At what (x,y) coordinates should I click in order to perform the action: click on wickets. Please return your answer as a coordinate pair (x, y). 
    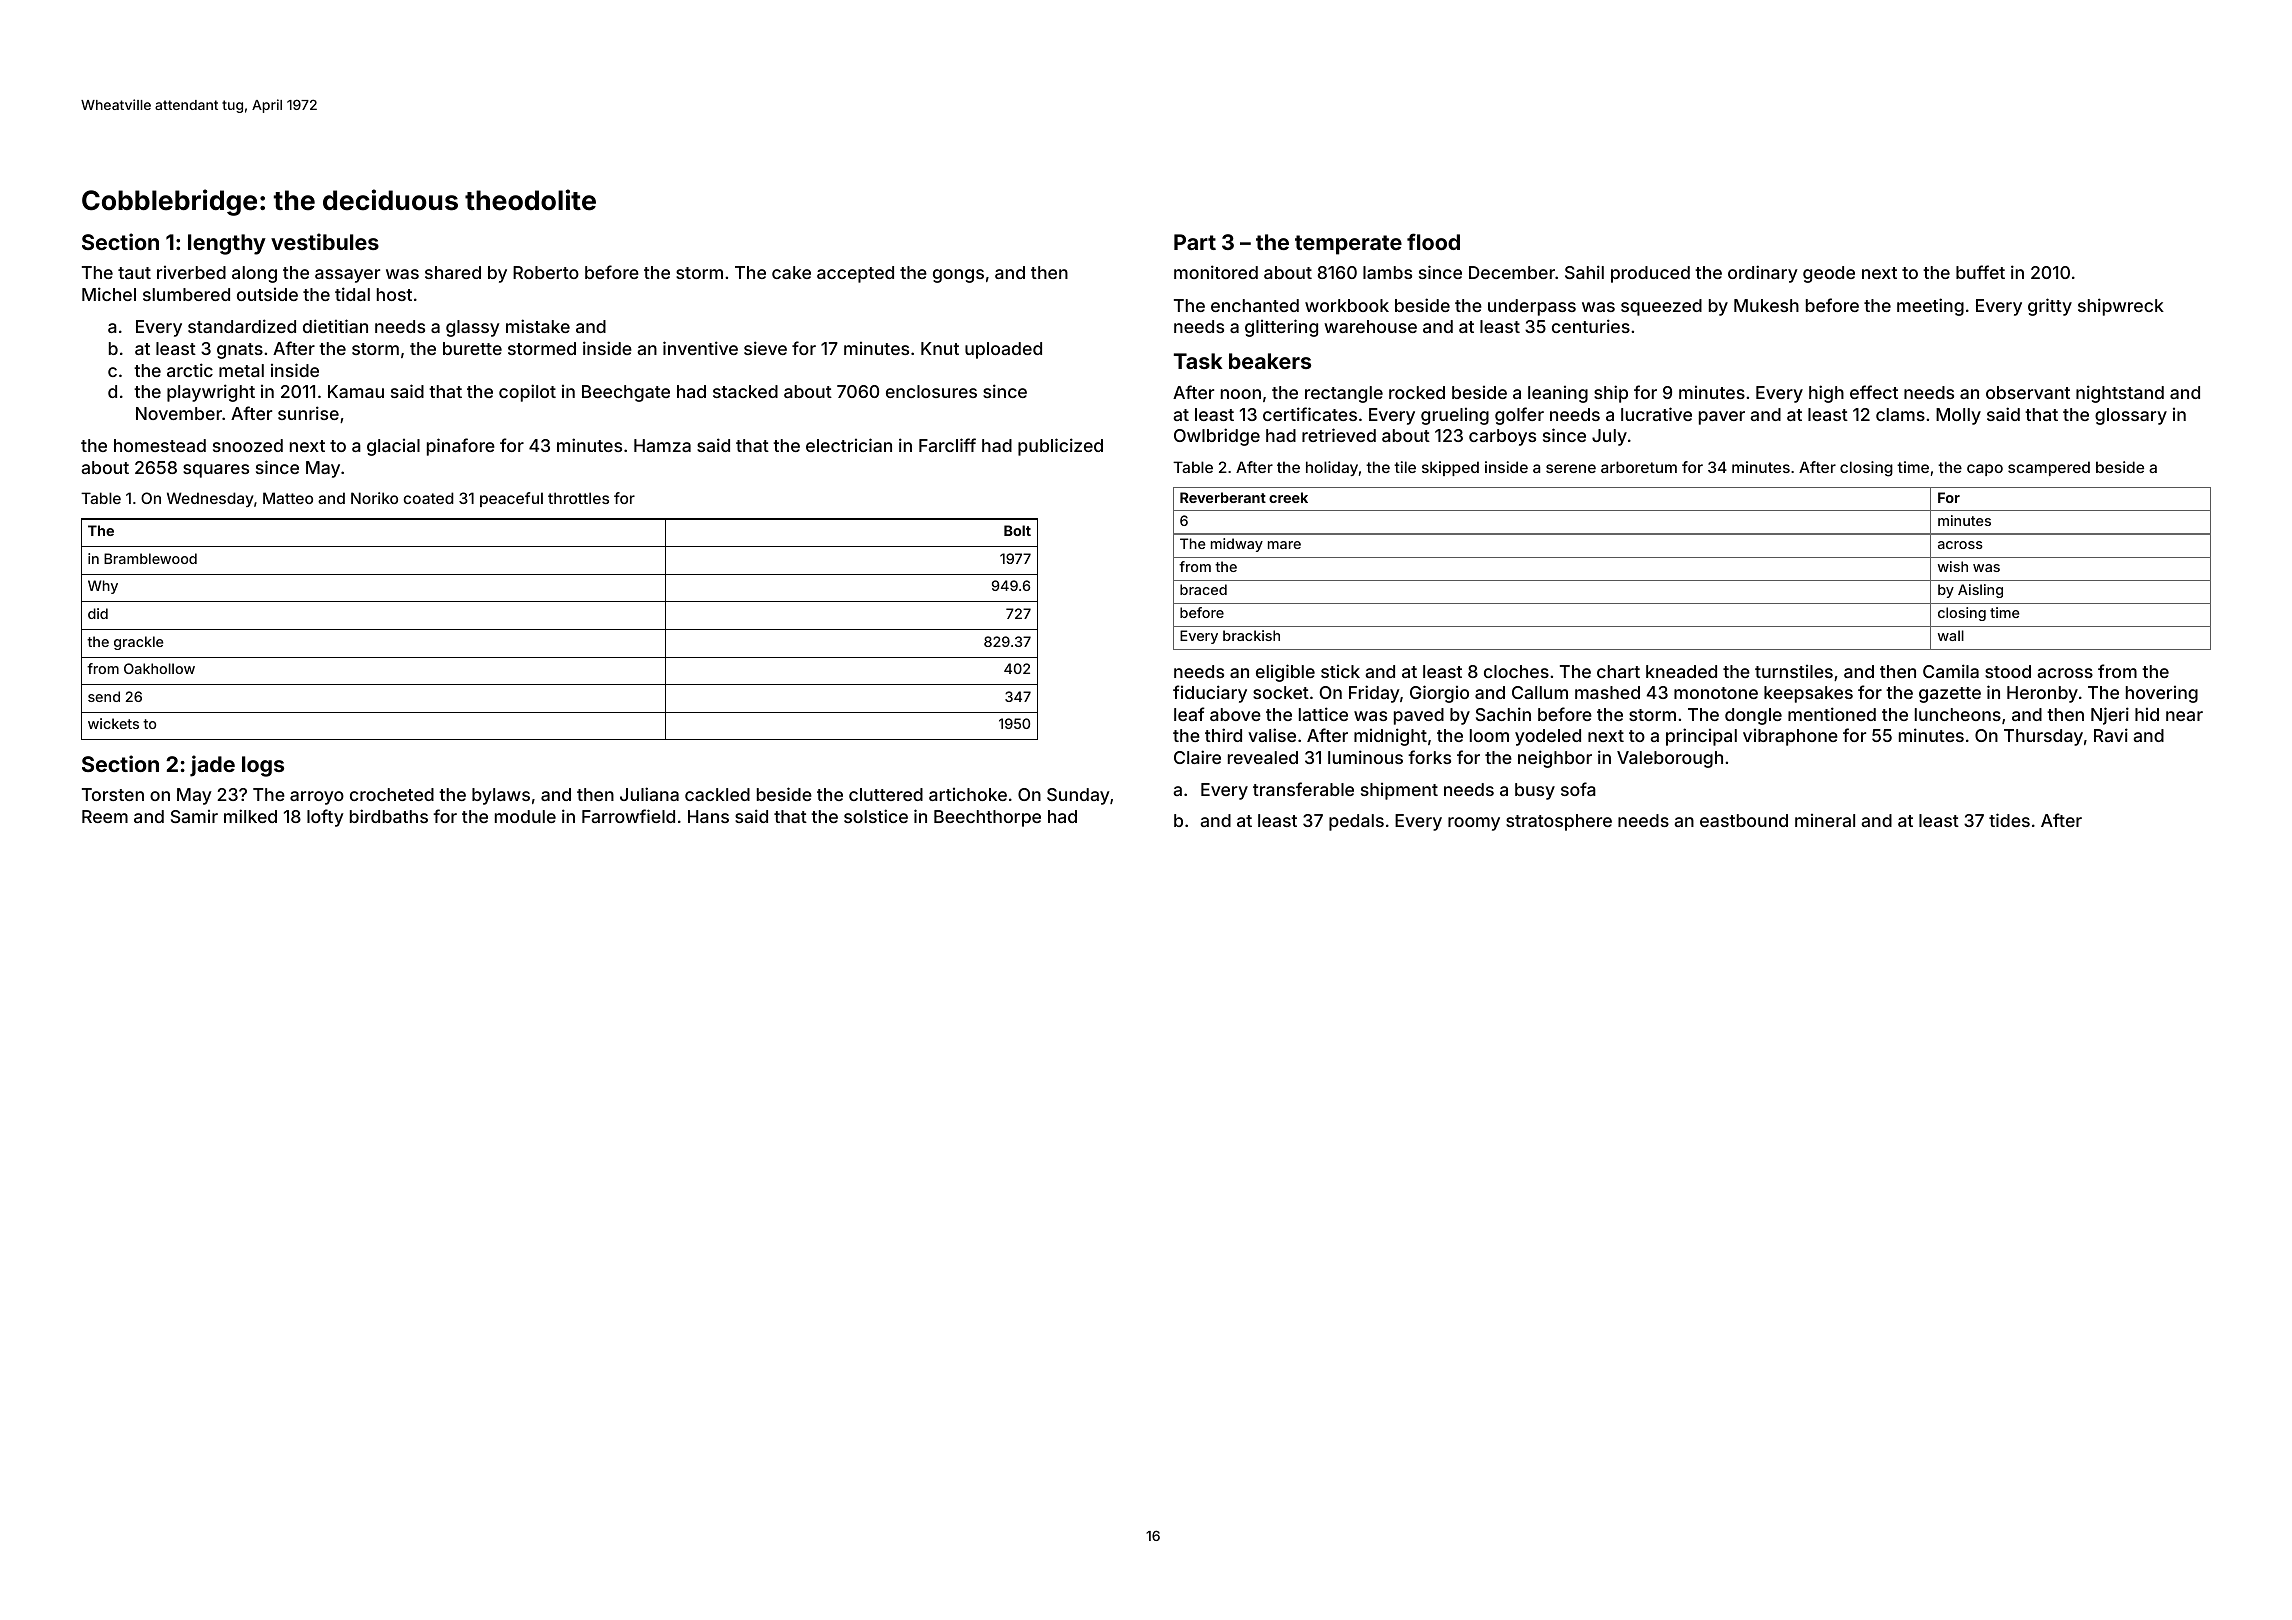
    Looking at the image, I should click on (113, 723).
